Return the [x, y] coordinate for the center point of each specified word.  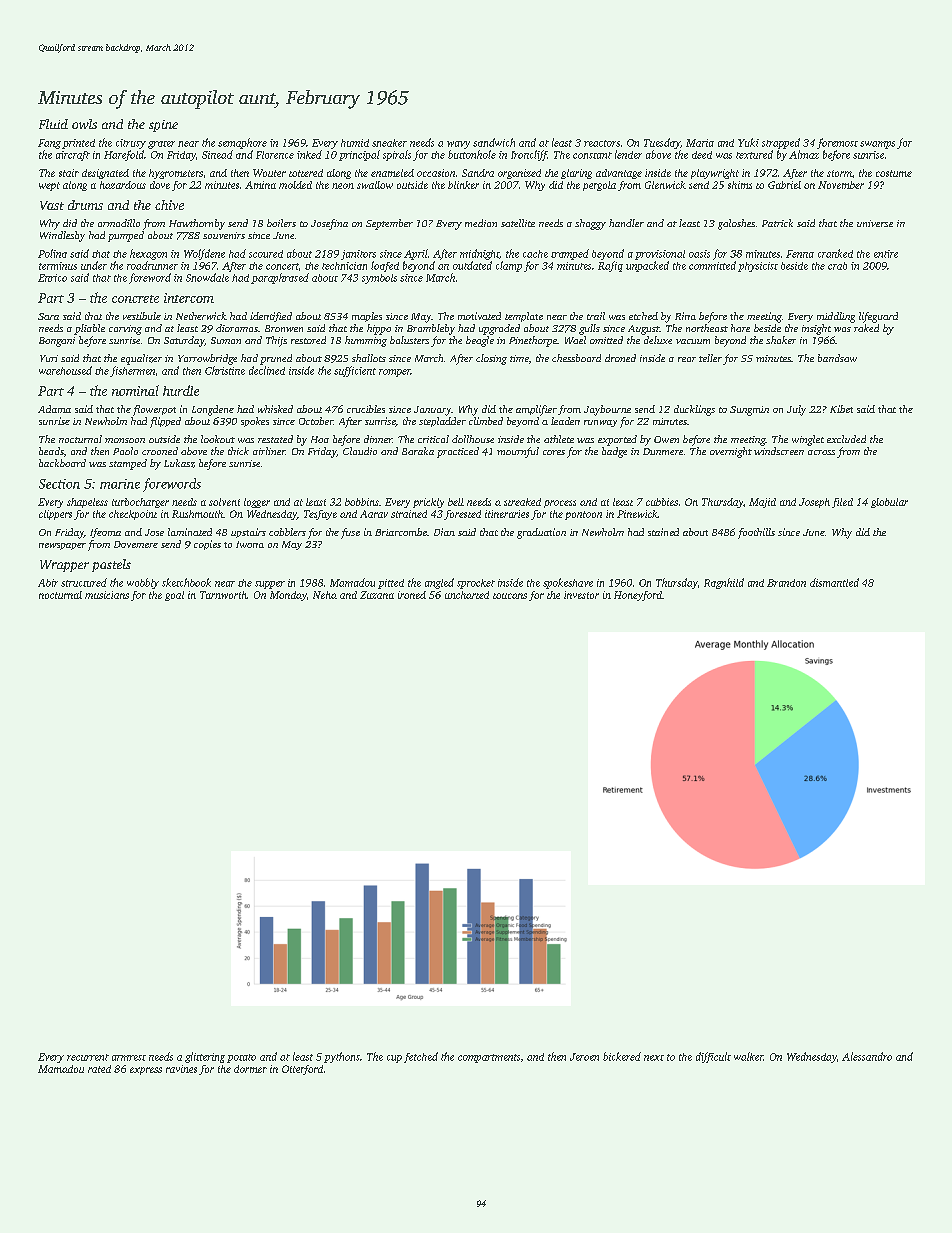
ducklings [694, 410]
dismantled [834, 582]
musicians [107, 595]
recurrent [88, 1057]
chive [169, 205]
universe [875, 223]
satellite [518, 223]
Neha [325, 595]
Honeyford [638, 596]
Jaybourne [607, 410]
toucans [510, 596]
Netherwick [201, 316]
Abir [48, 583]
